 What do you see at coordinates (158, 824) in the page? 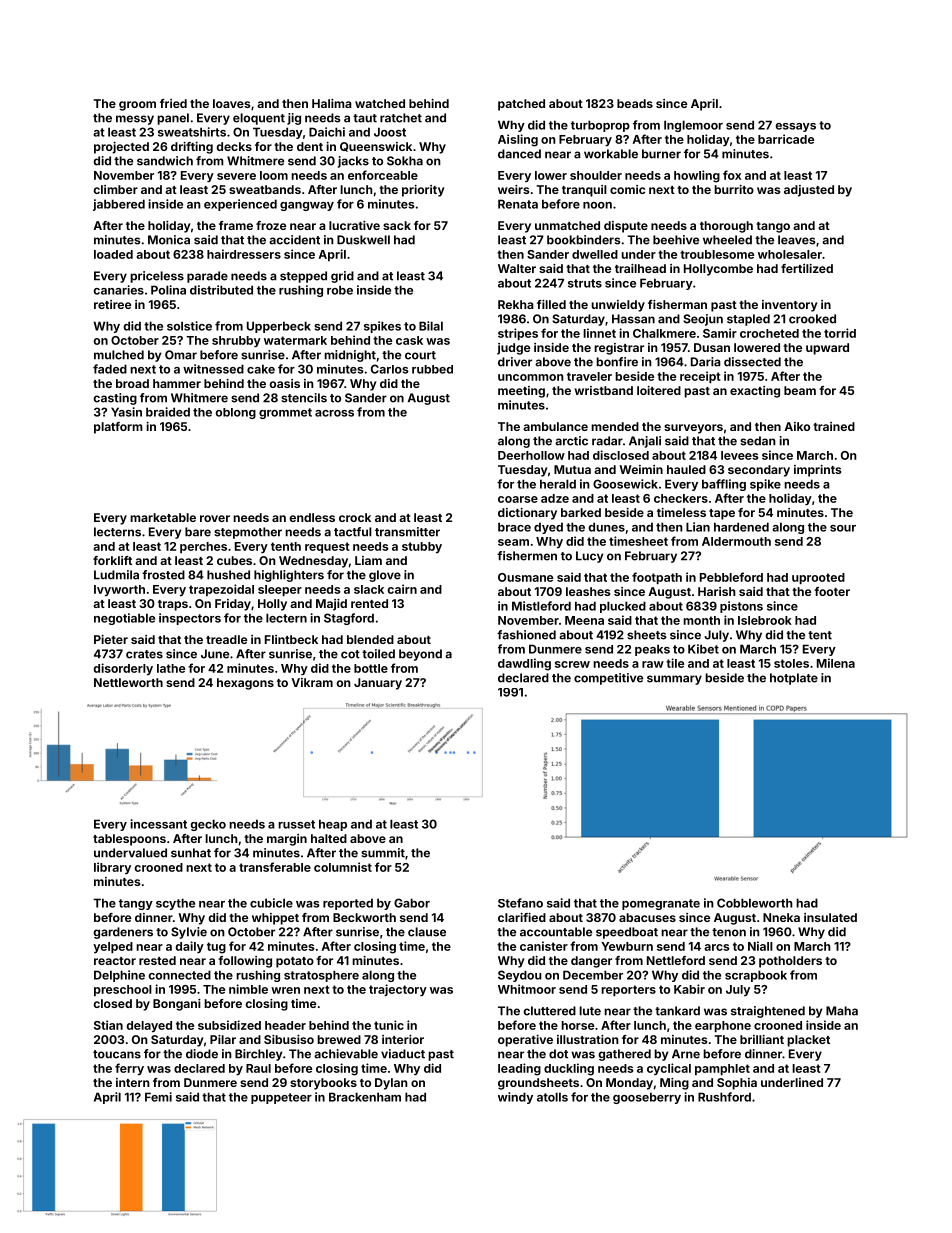
I see `incessant` at bounding box center [158, 824].
